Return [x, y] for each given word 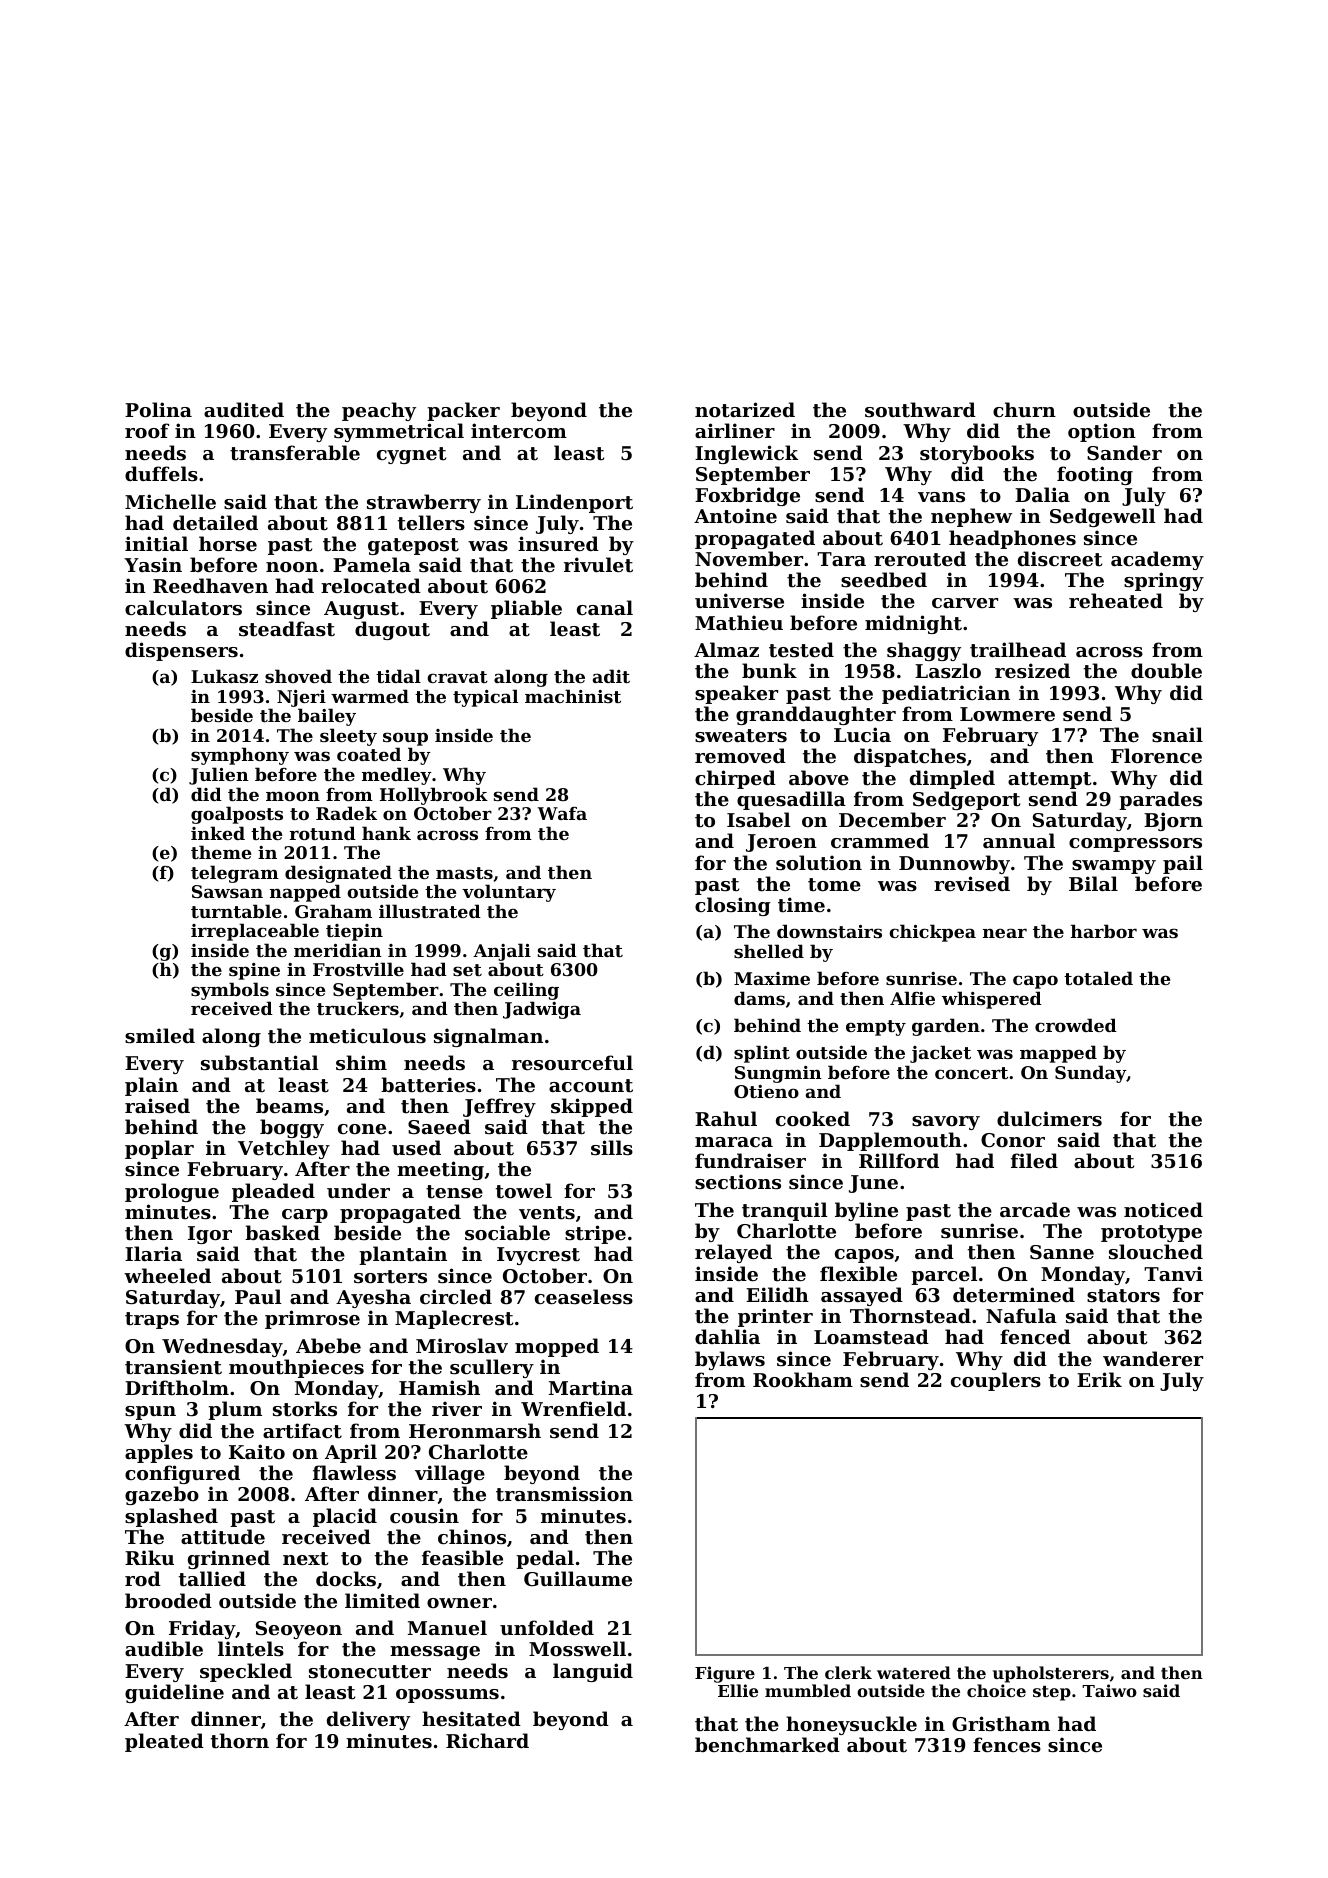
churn [1024, 409]
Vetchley [284, 1149]
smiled [160, 1035]
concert [971, 1073]
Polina [158, 409]
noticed [1163, 1210]
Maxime [772, 978]
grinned [229, 1559]
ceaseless [584, 1297]
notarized [745, 410]
